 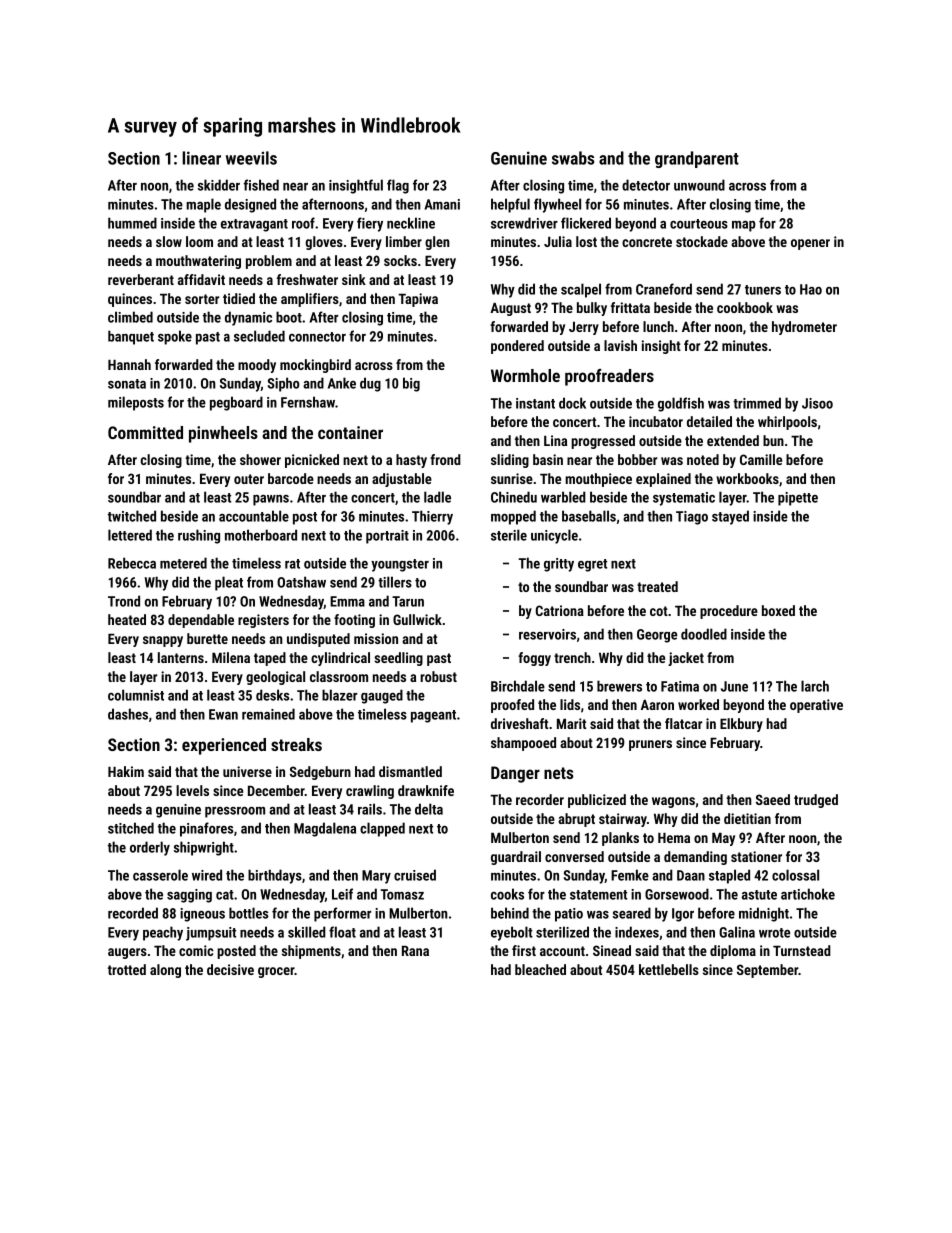 I want to click on orderly, so click(x=150, y=848).
